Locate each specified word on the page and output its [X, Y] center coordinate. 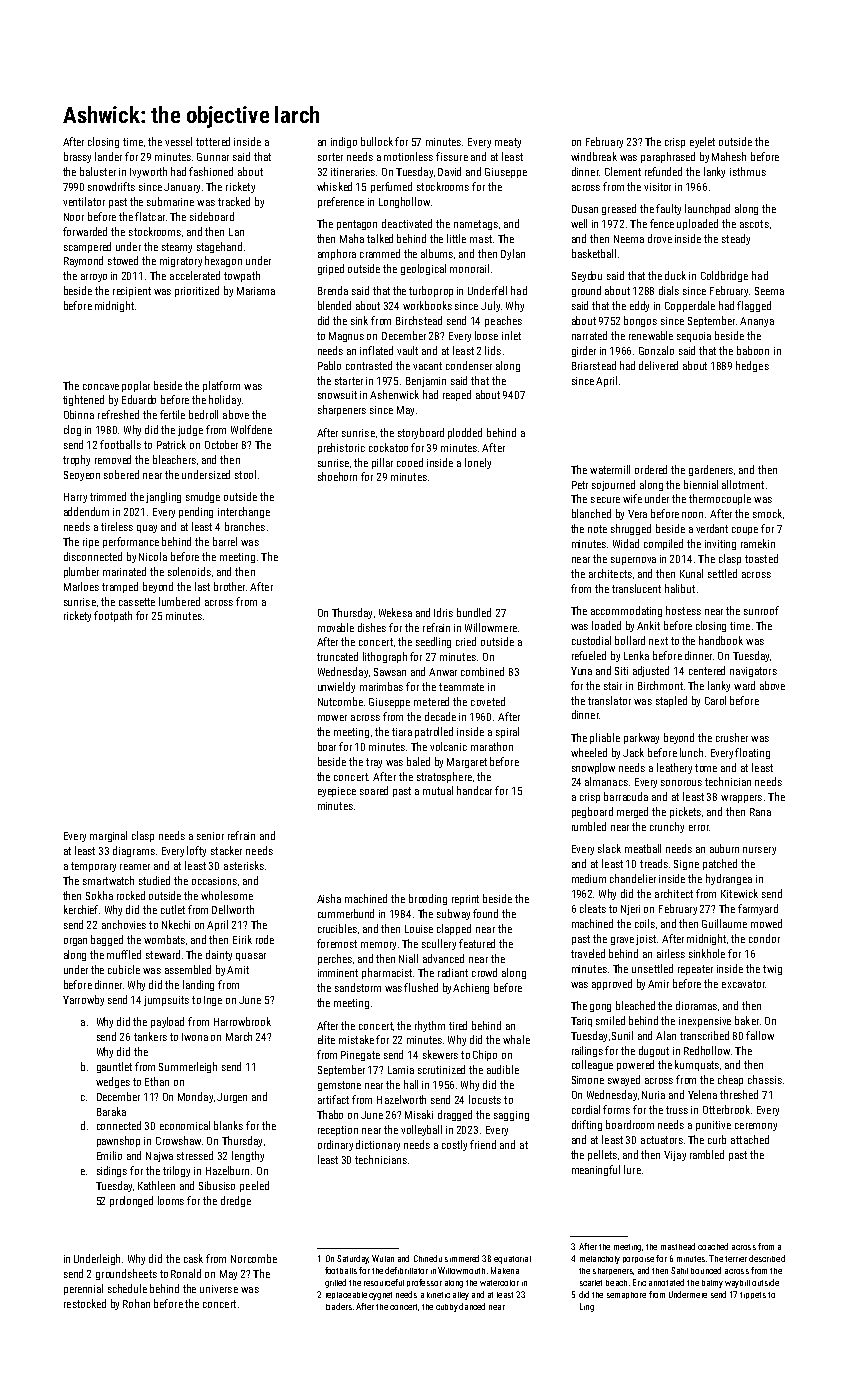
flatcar [150, 216]
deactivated [407, 223]
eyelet [702, 142]
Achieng [471, 988]
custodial [591, 640]
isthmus [748, 171]
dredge [236, 1201]
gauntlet [114, 1067]
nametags [476, 225]
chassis [765, 1079]
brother [229, 586]
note [597, 529]
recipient [132, 292]
